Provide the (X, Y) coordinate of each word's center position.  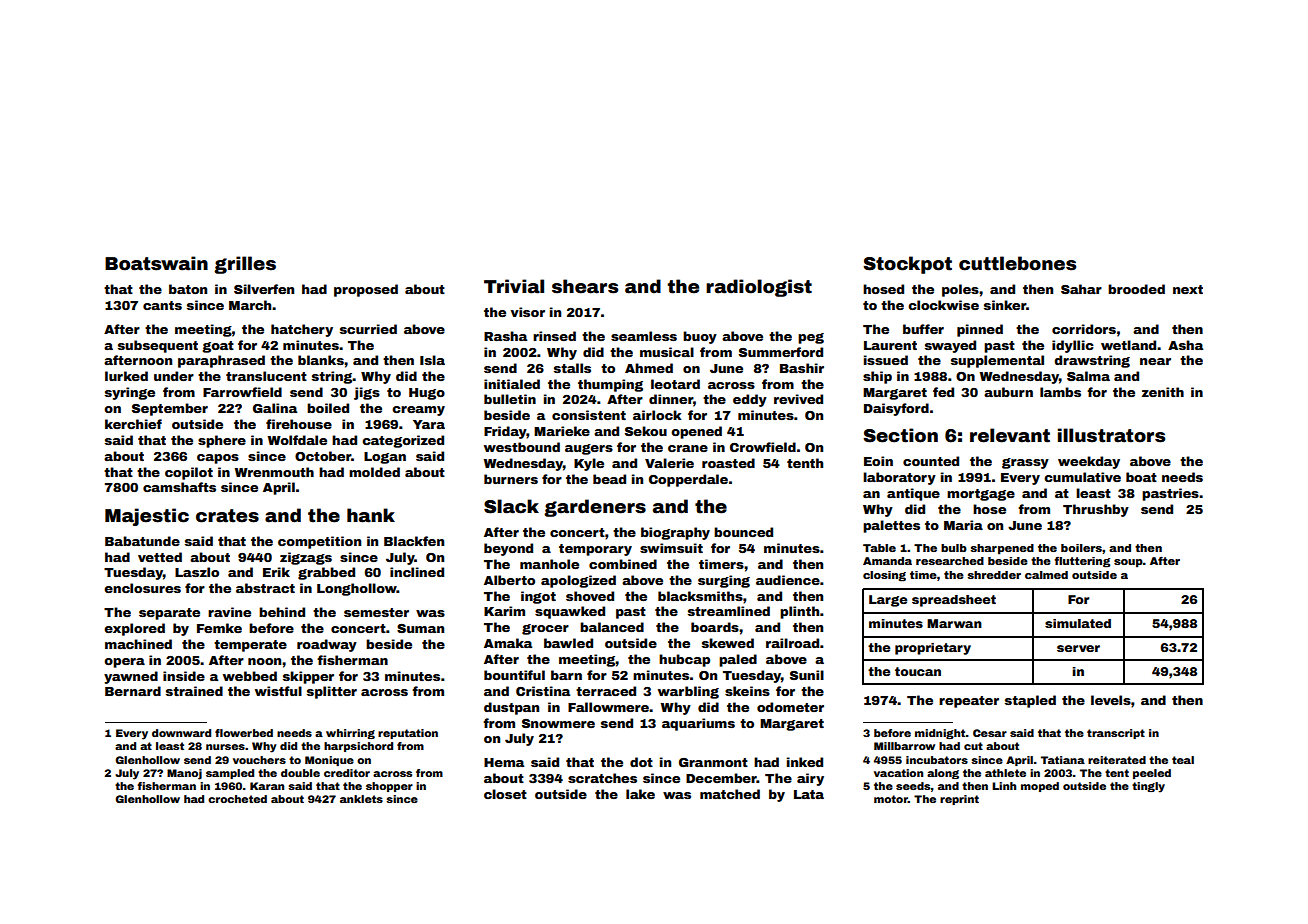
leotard (675, 384)
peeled (1152, 774)
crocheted (237, 799)
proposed (366, 290)
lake (640, 794)
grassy (1025, 463)
